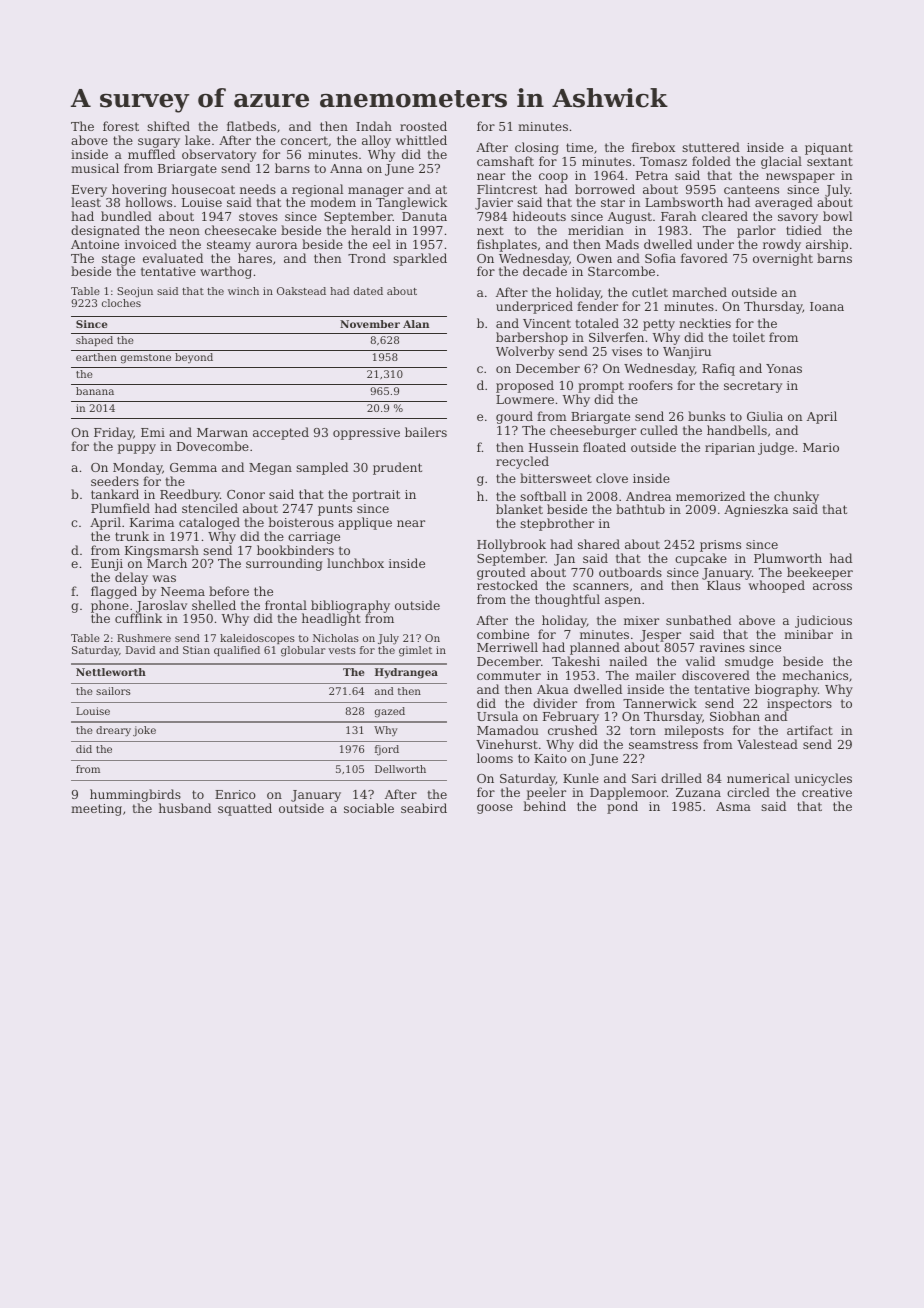 This page has height=1308, width=924. Describe the element at coordinates (753, 387) in the page. I see `secretary` at that location.
